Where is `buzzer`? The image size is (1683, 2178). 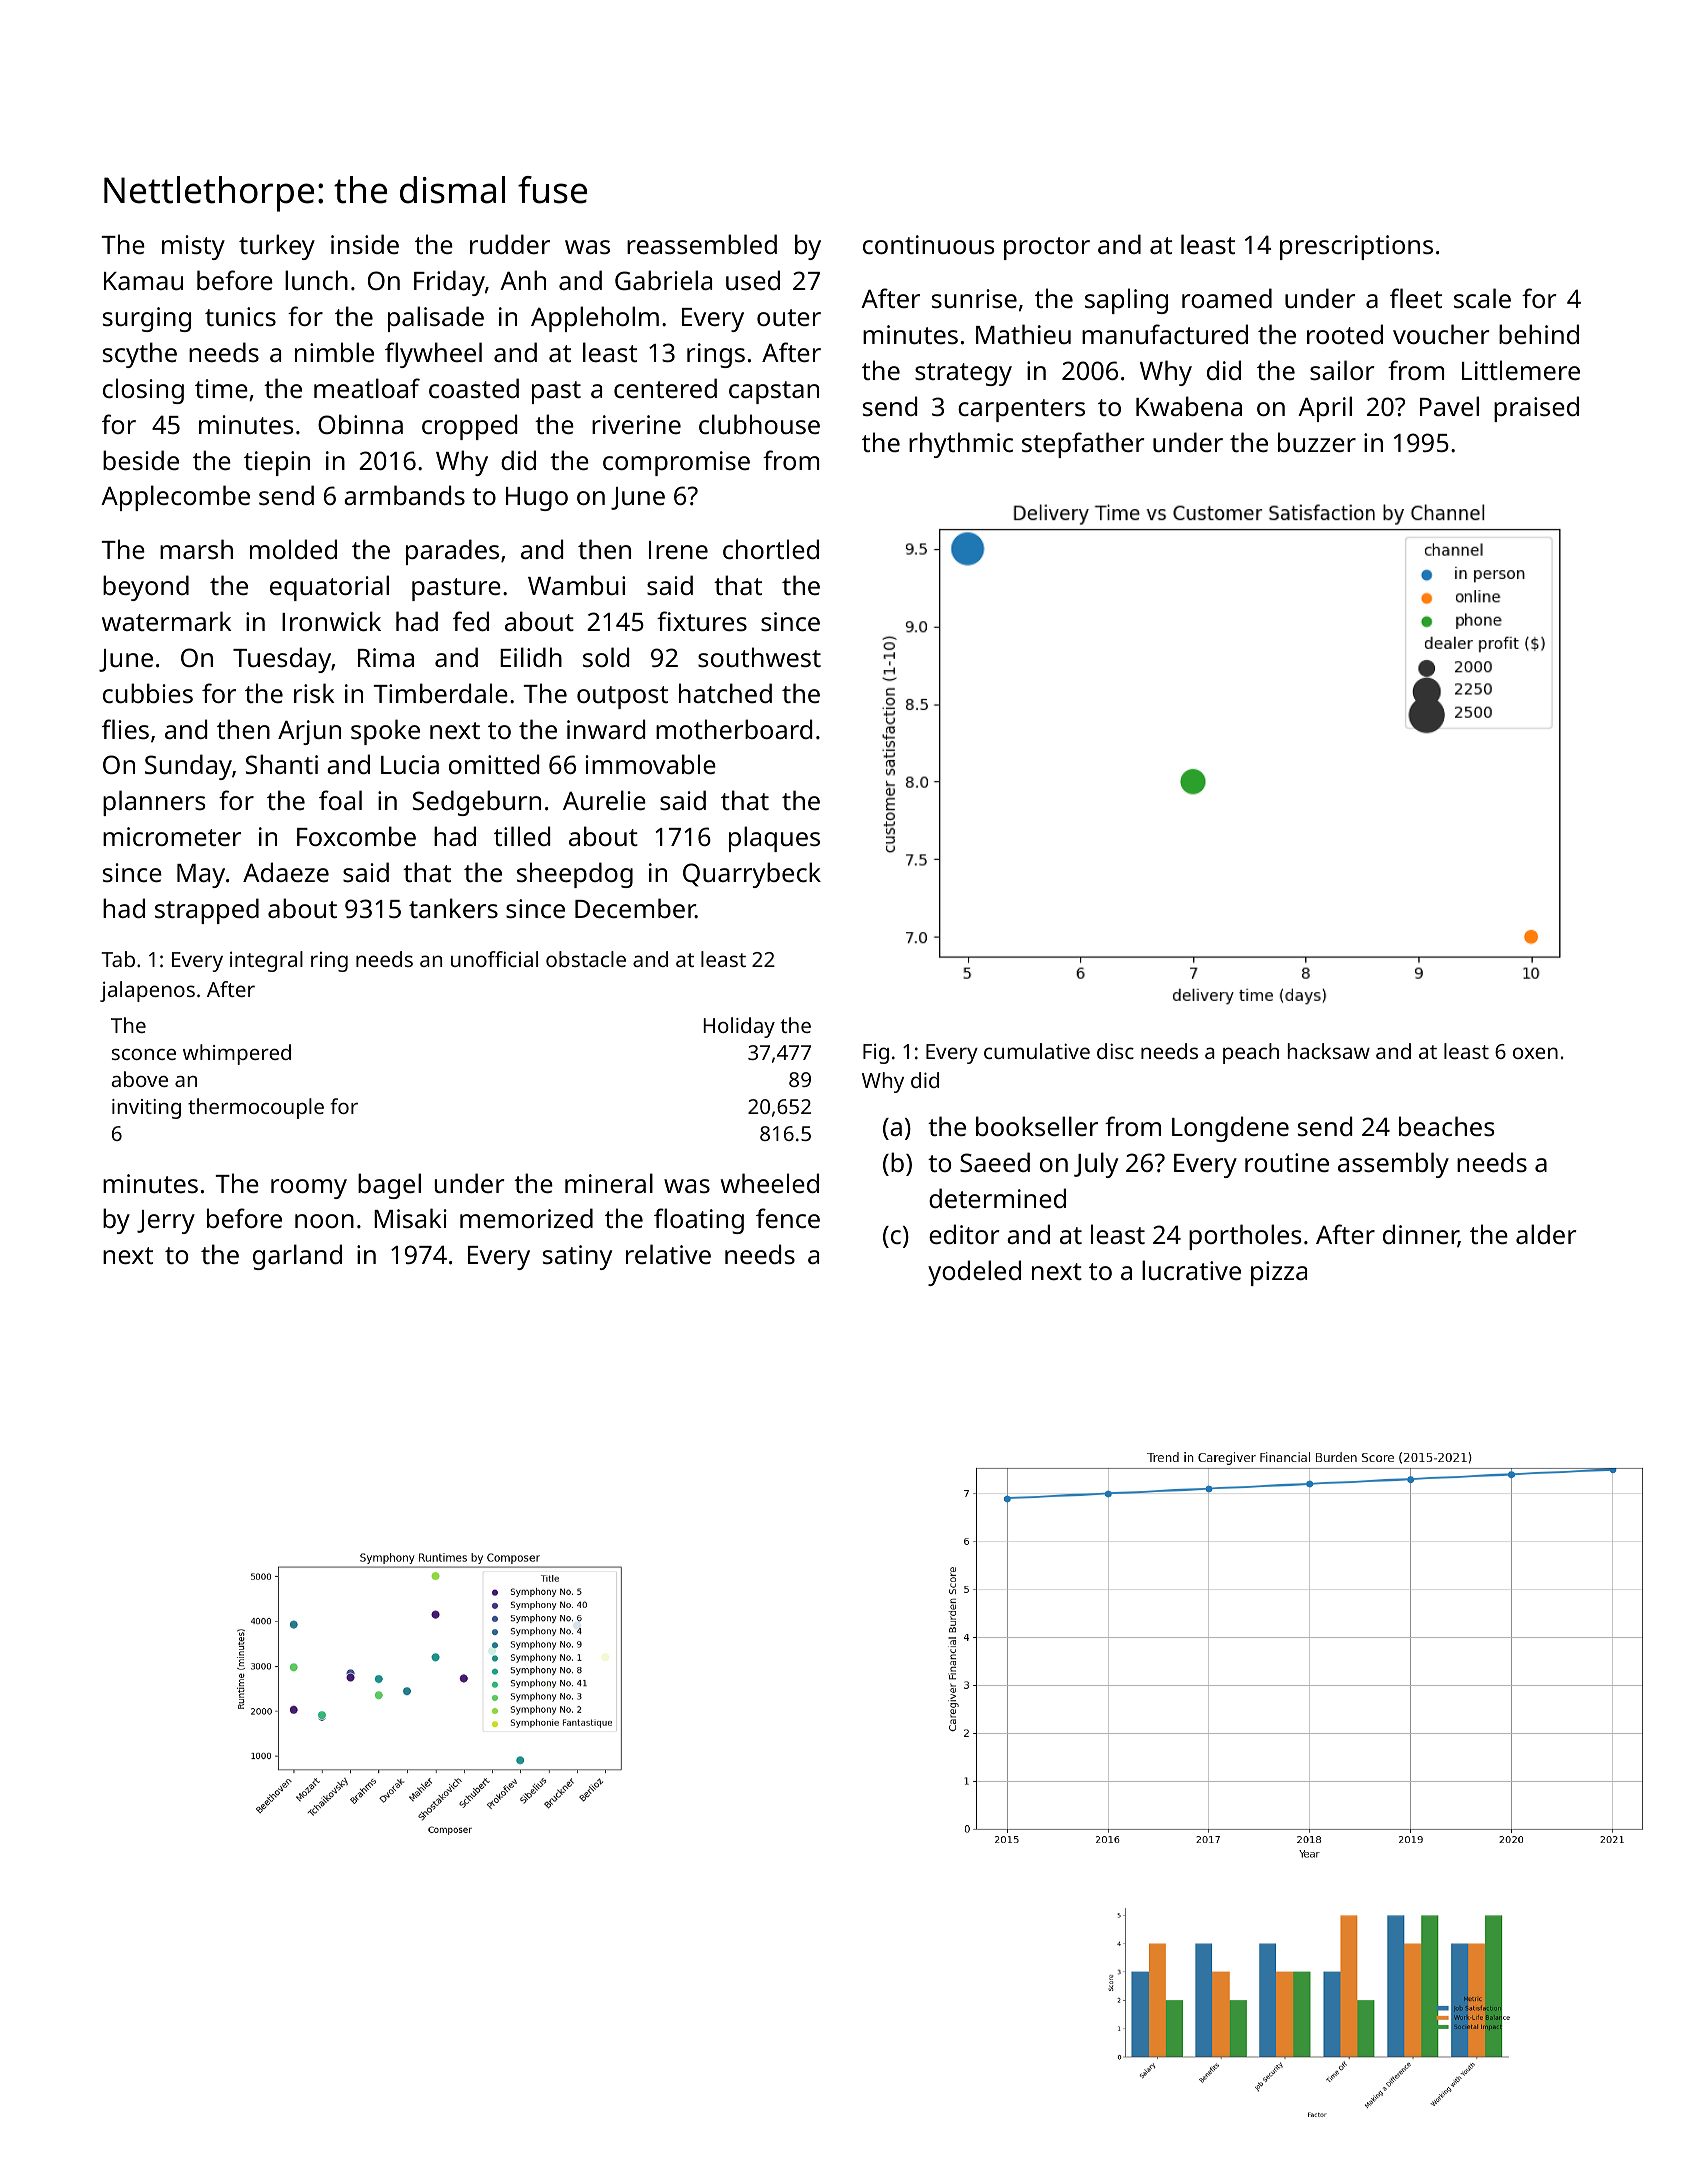
buzzer is located at coordinates (1317, 442).
